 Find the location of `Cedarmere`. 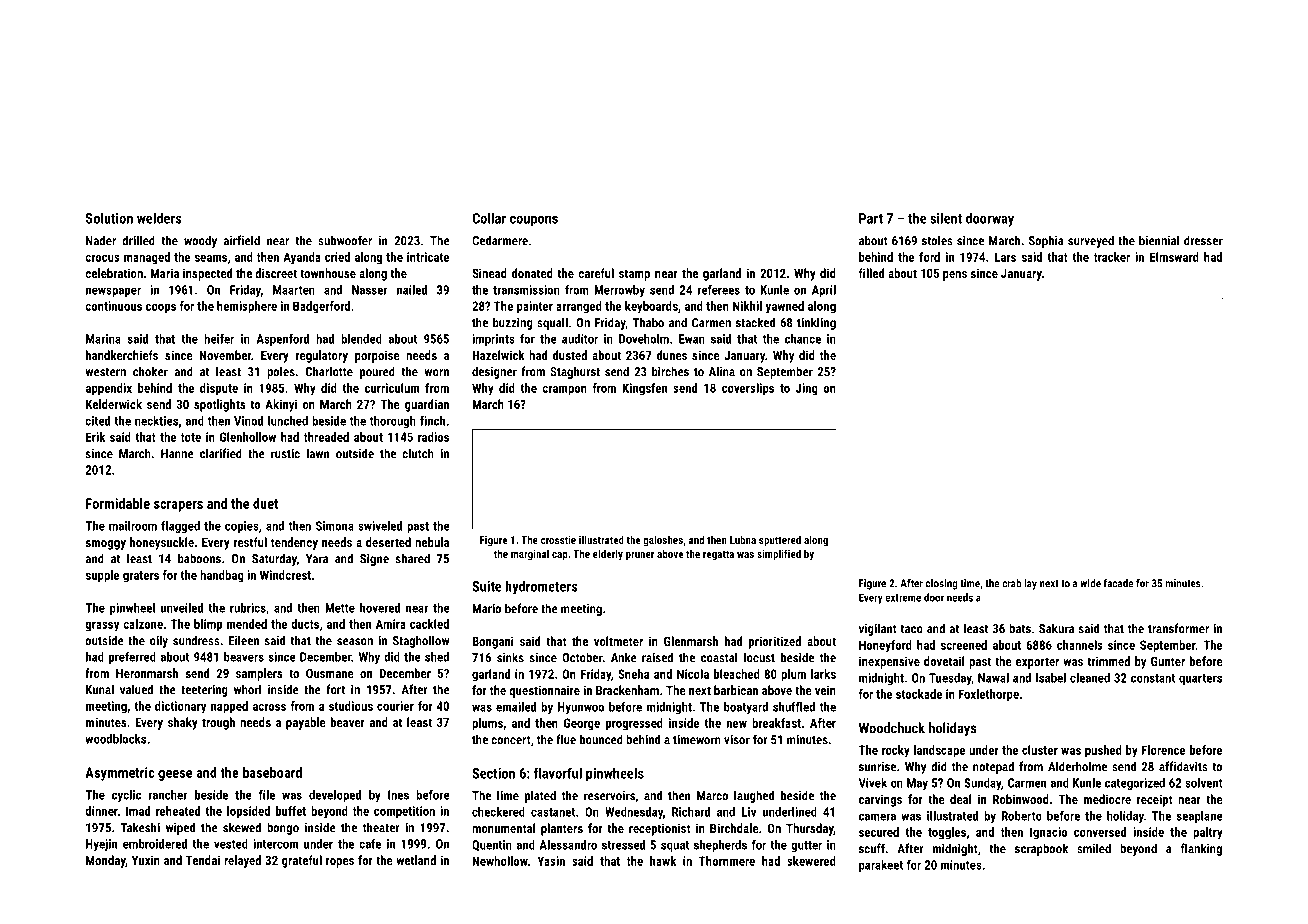

Cedarmere is located at coordinates (500, 240).
